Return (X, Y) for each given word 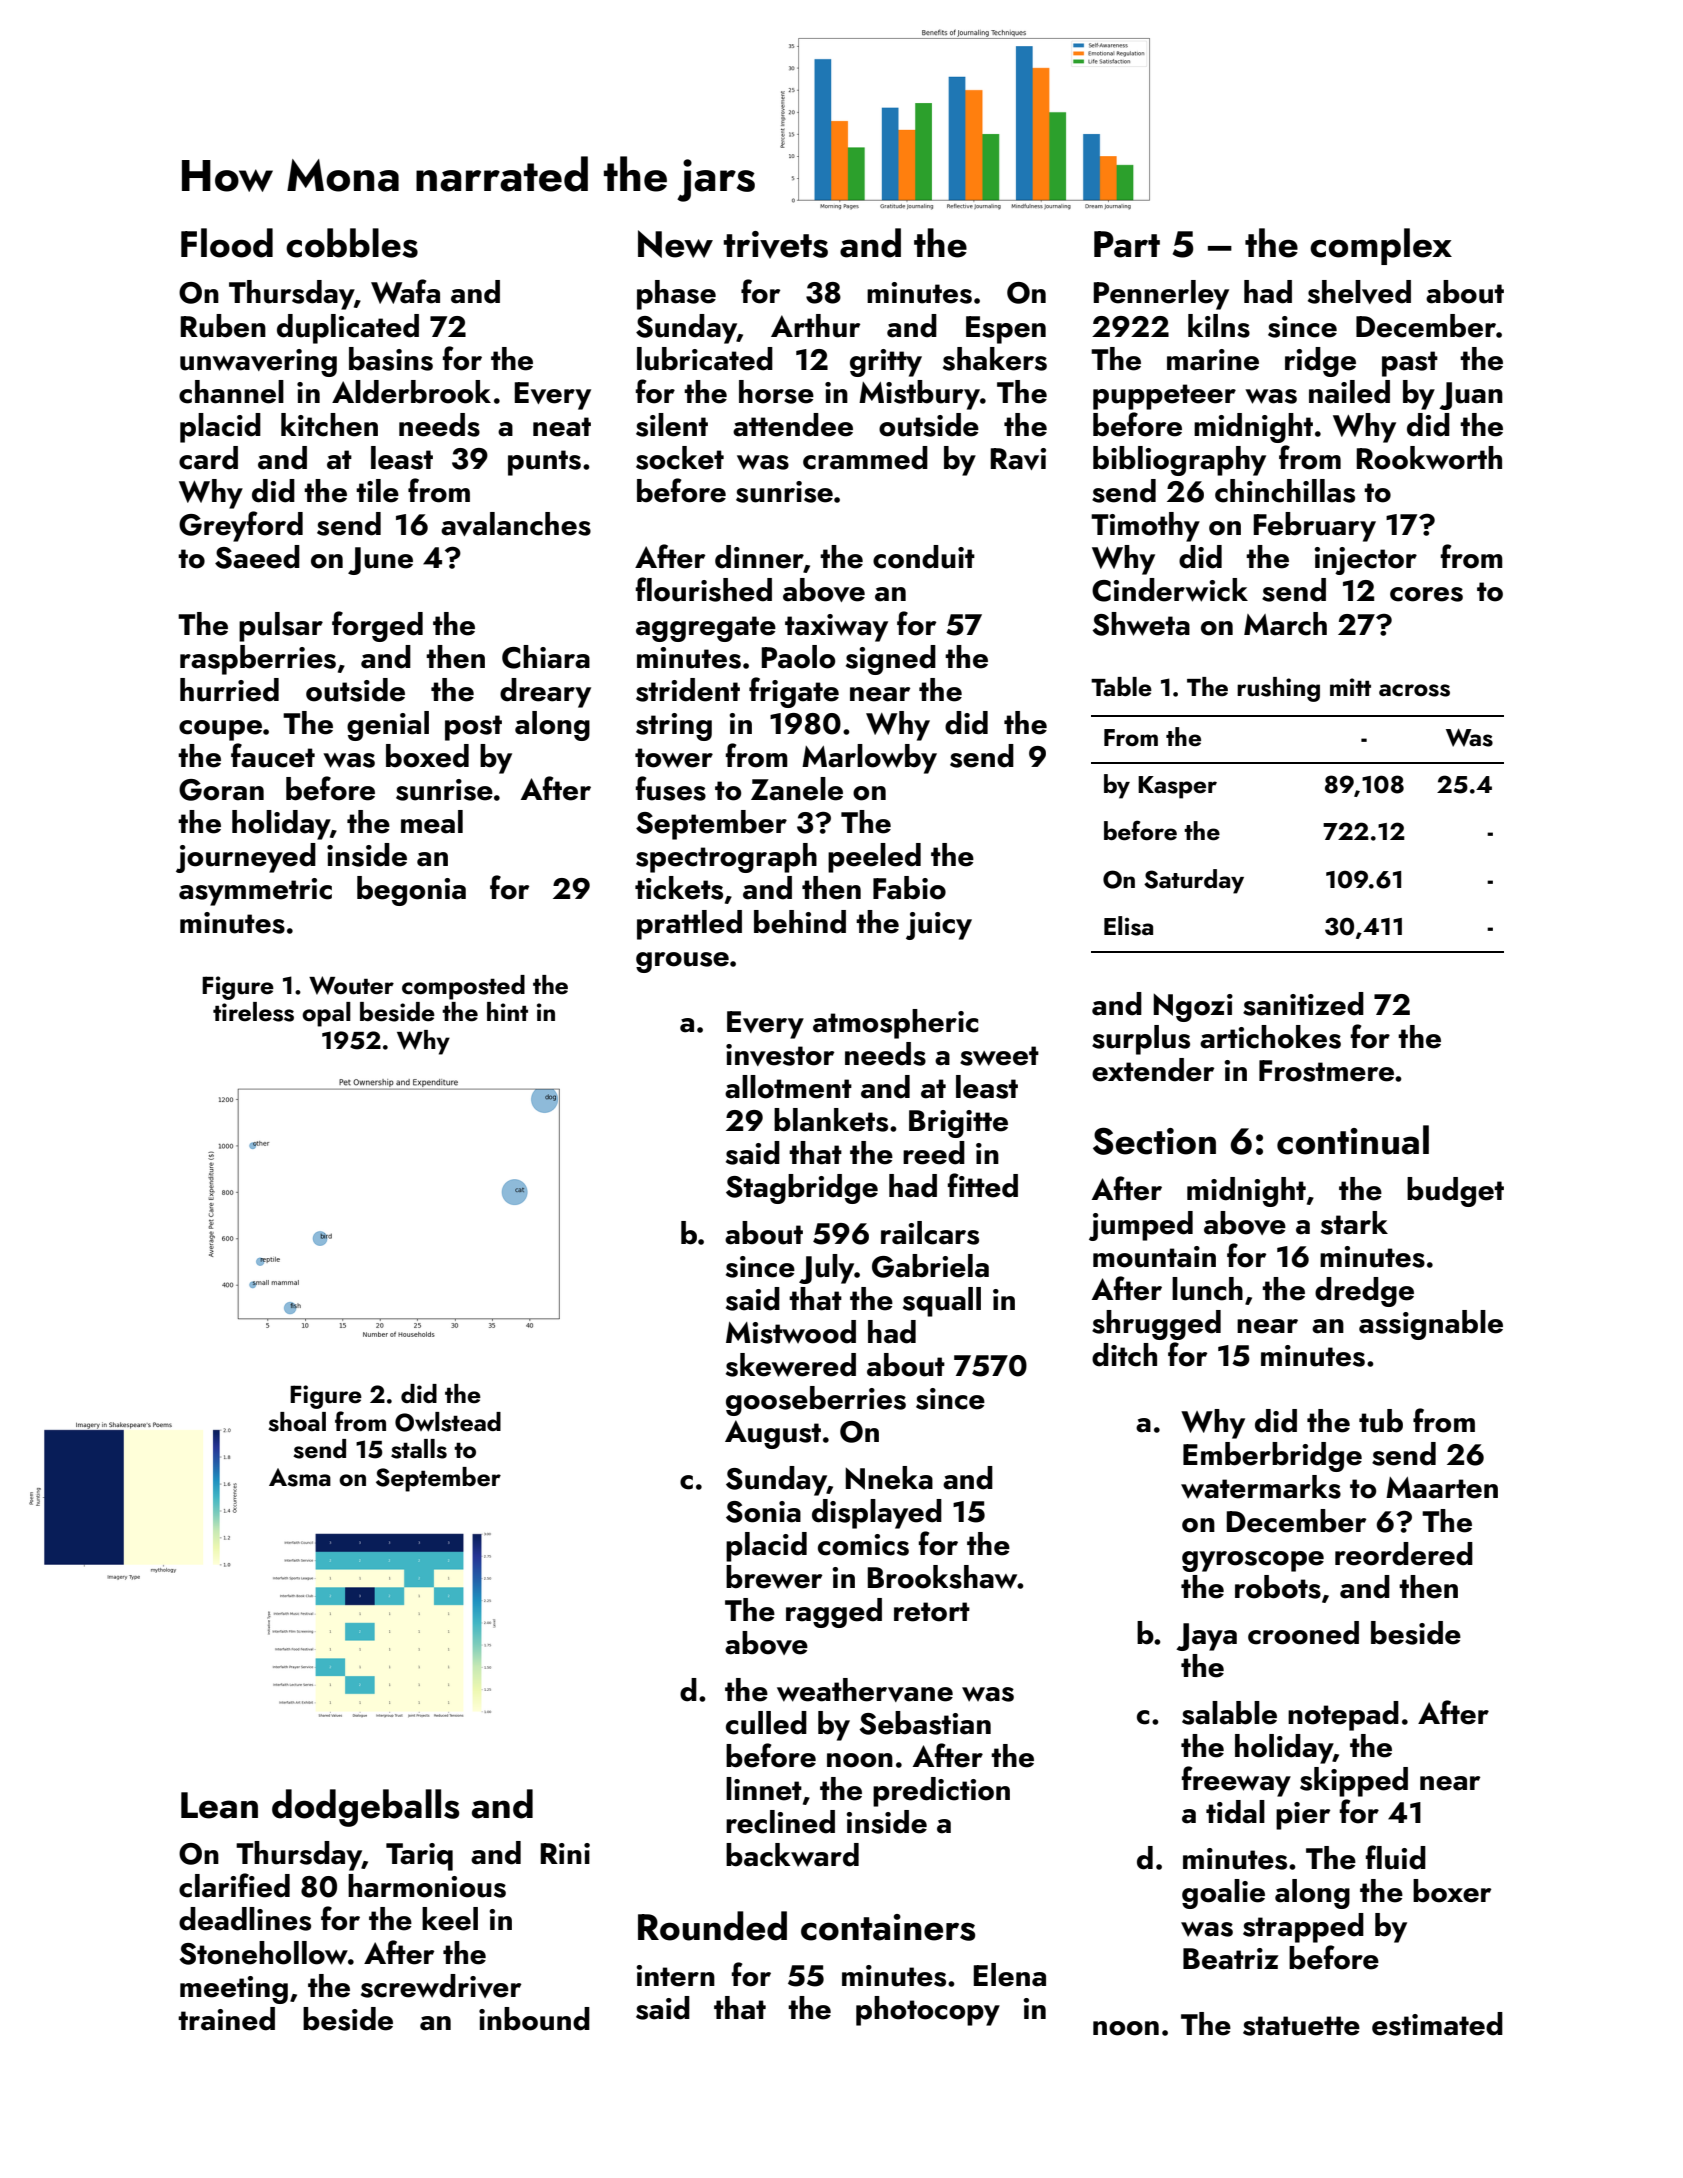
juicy (939, 926)
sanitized (1303, 1004)
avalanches (516, 524)
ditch (1124, 1355)
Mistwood (791, 1332)
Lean (219, 1805)
